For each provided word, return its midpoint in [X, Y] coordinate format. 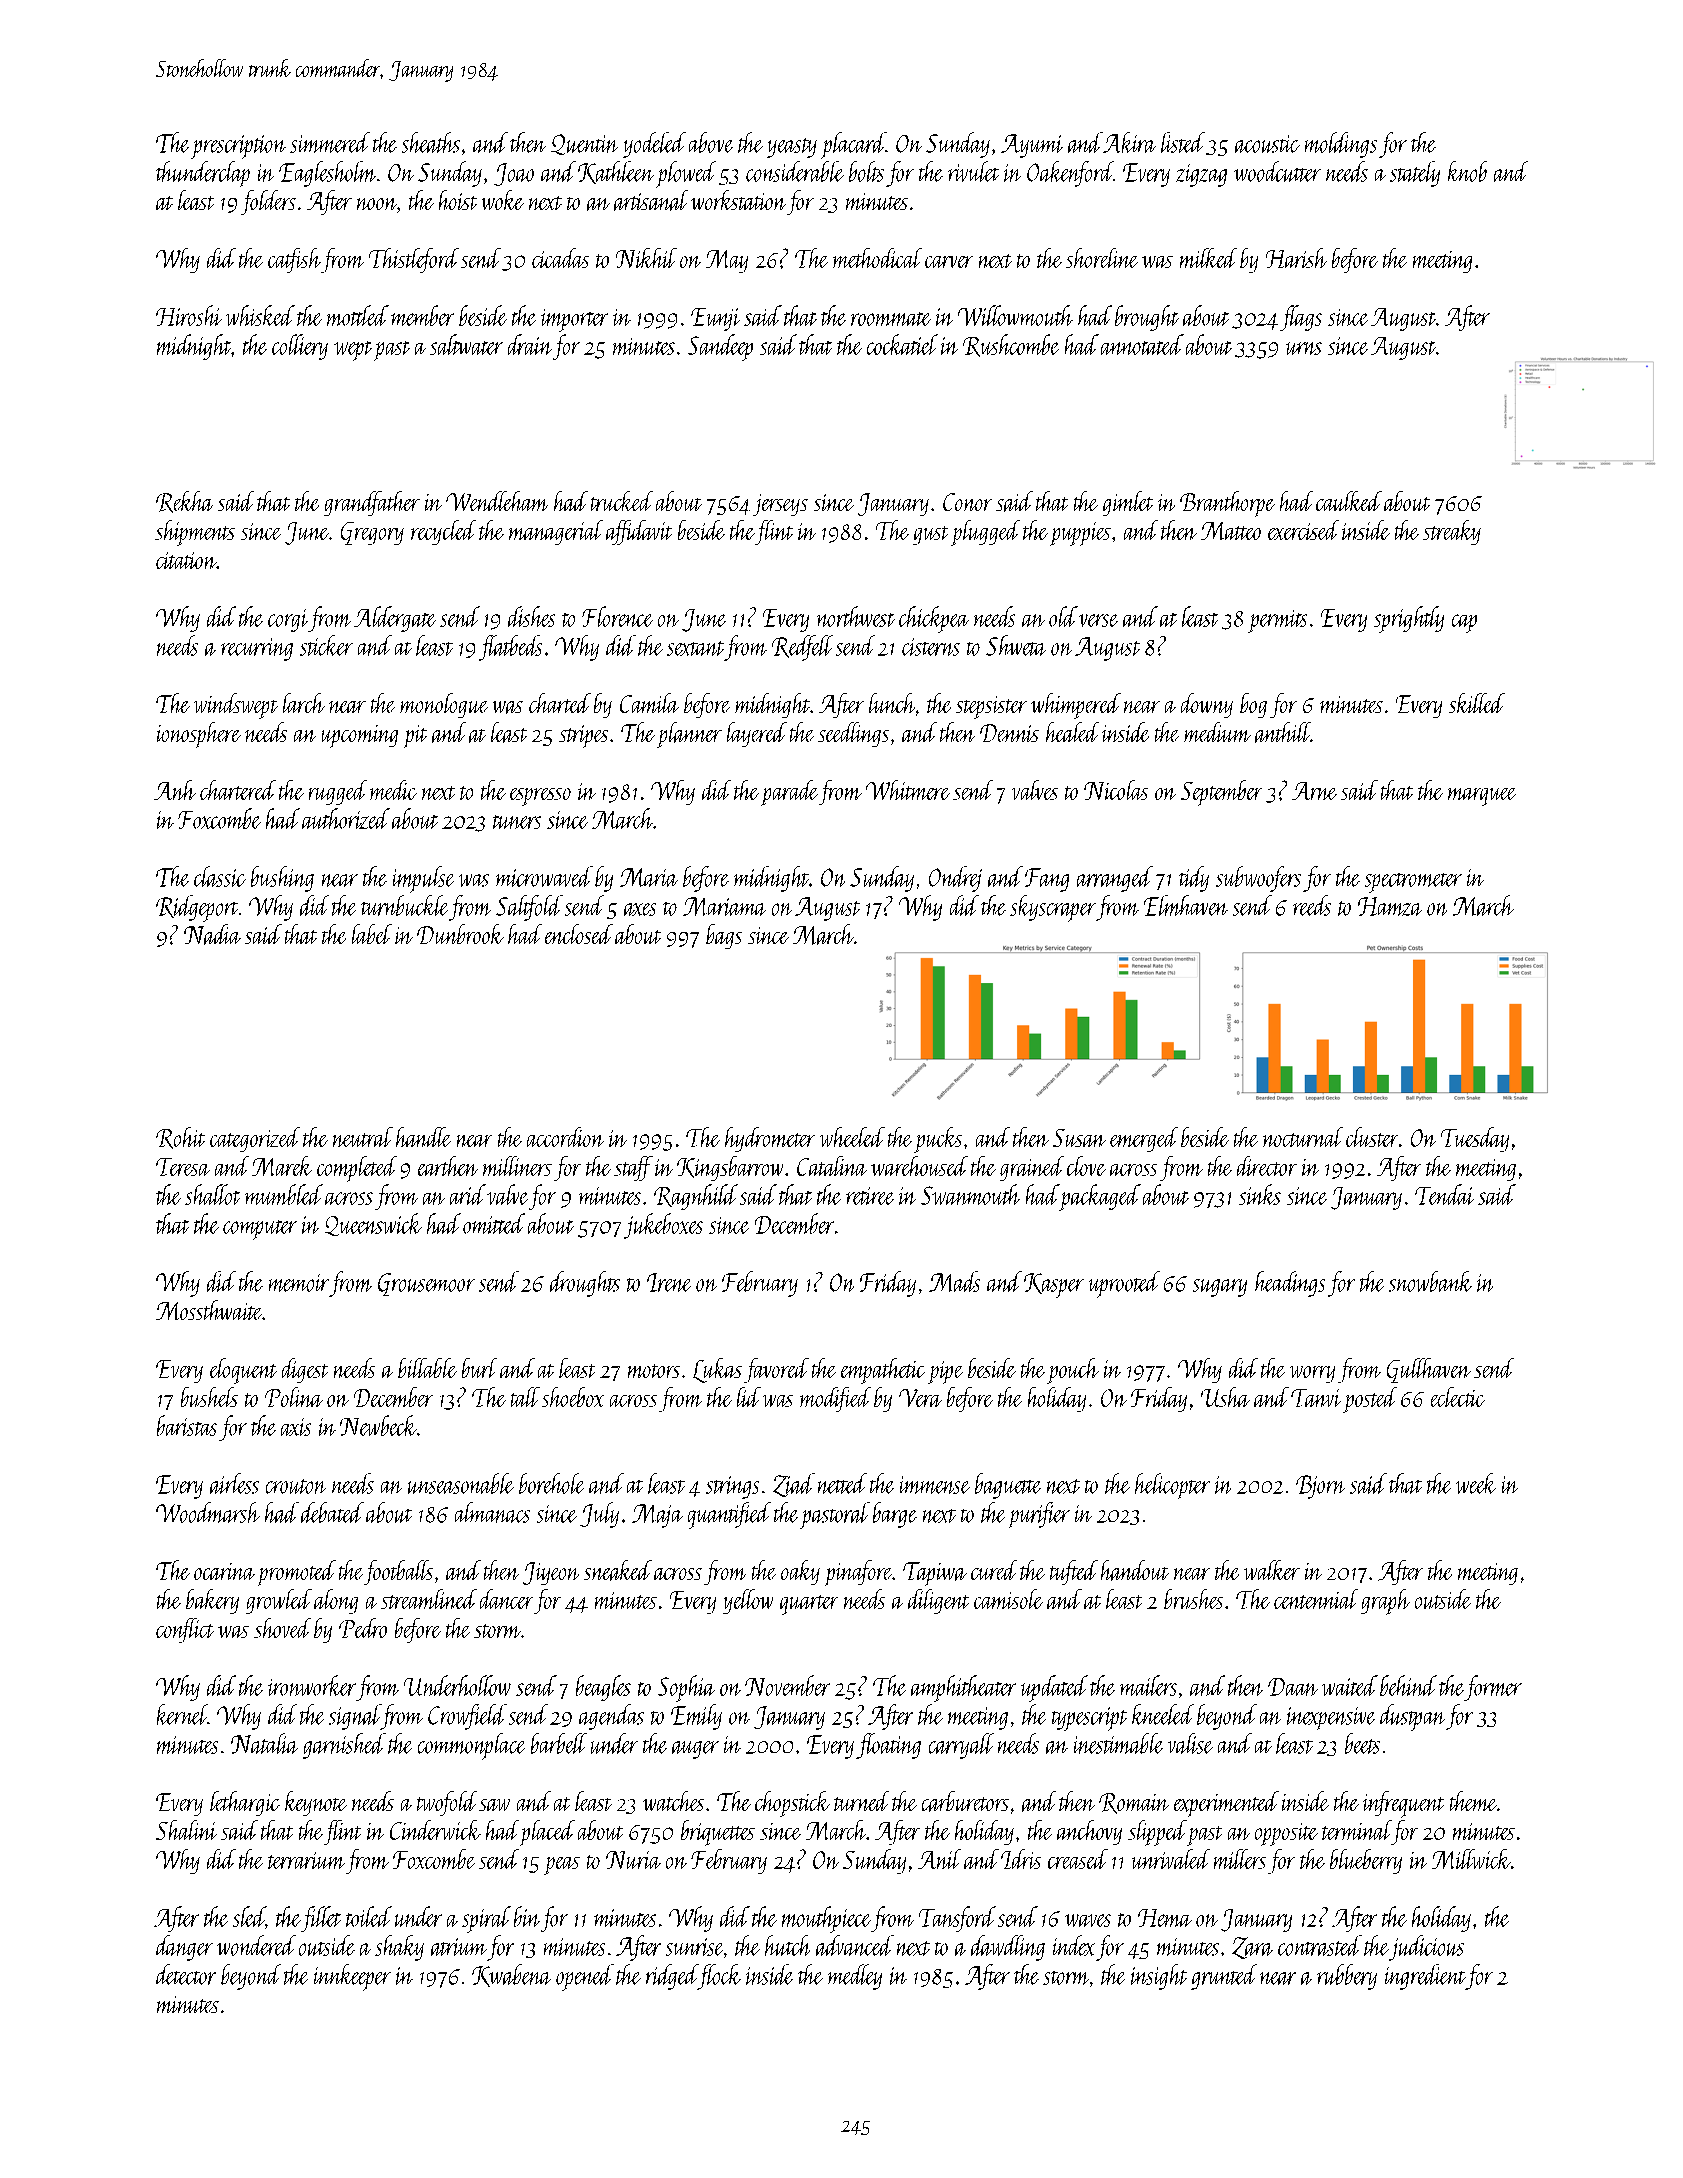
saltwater [466, 344]
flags [1301, 318]
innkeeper [352, 1977]
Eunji [715, 319]
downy [1207, 705]
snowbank [1430, 1281]
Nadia [212, 934]
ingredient [1425, 1977]
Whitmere [908, 790]
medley [855, 1977]
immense [935, 1485]
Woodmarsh [208, 1512]
